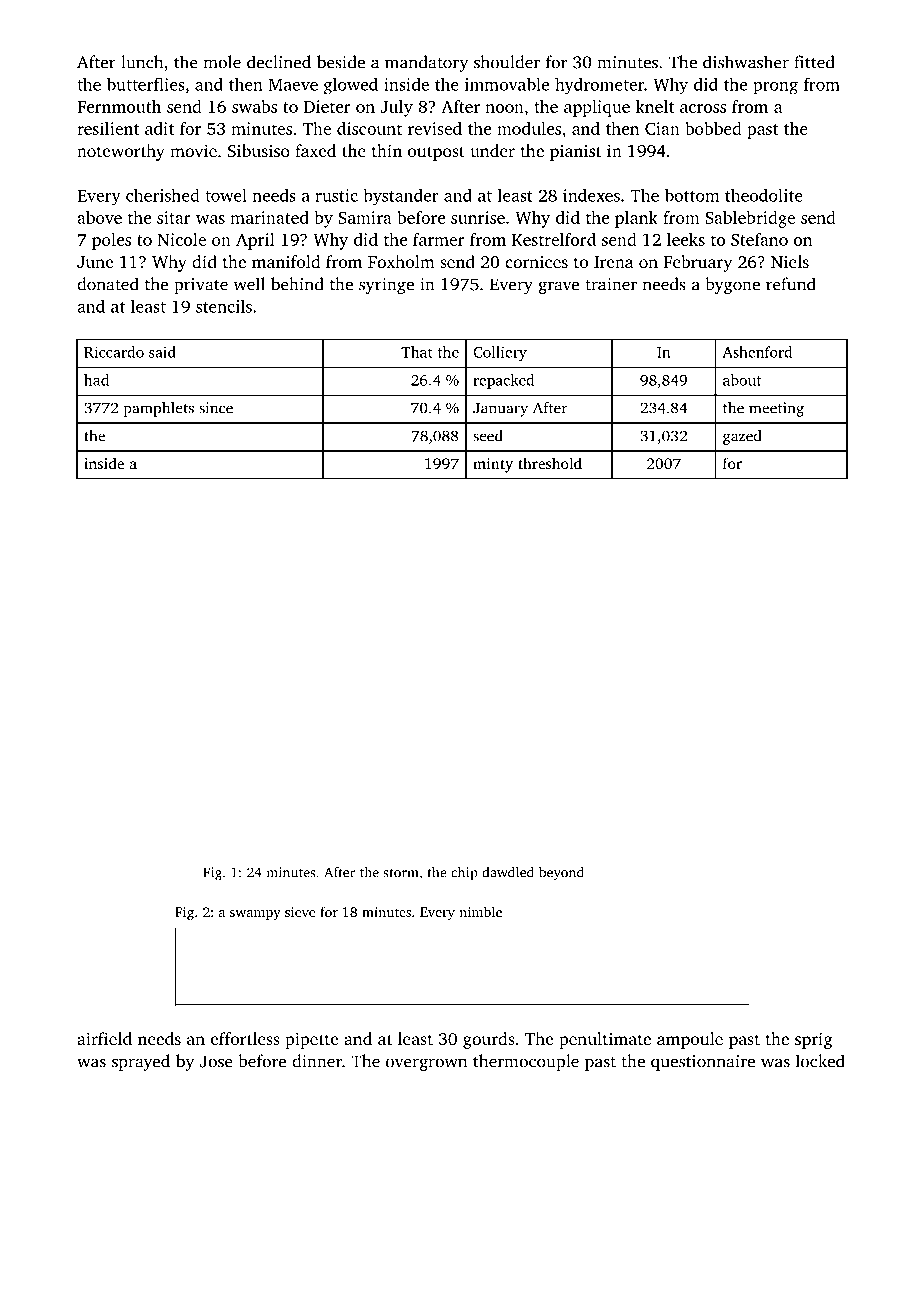 The width and height of the page is (924, 1308). What do you see at coordinates (158, 409) in the page?
I see `pamphlets` at bounding box center [158, 409].
